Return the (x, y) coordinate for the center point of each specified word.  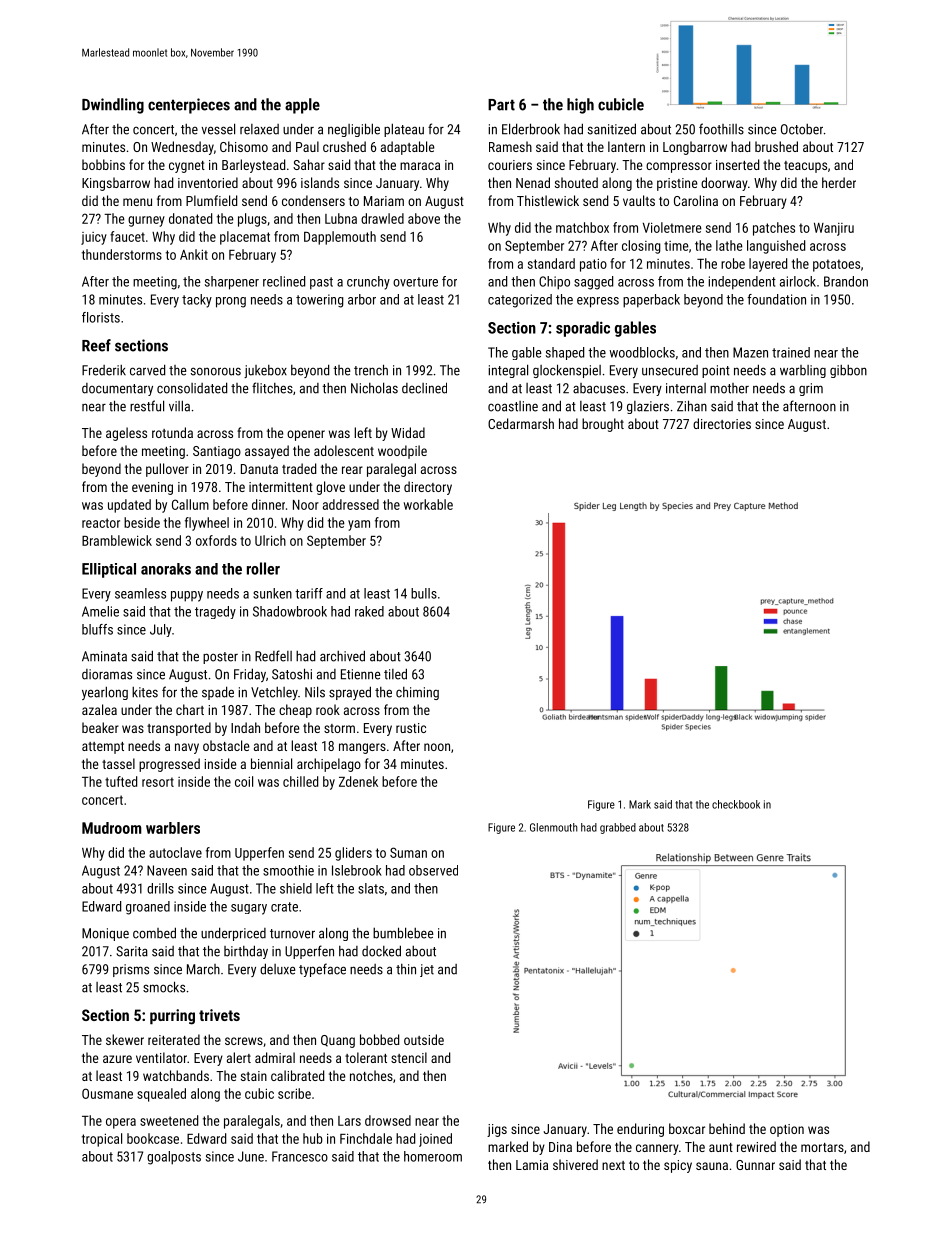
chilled (300, 781)
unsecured (670, 370)
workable (428, 504)
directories (722, 423)
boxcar (687, 1128)
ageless (126, 434)
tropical (102, 1140)
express (598, 302)
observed (433, 870)
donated (190, 218)
